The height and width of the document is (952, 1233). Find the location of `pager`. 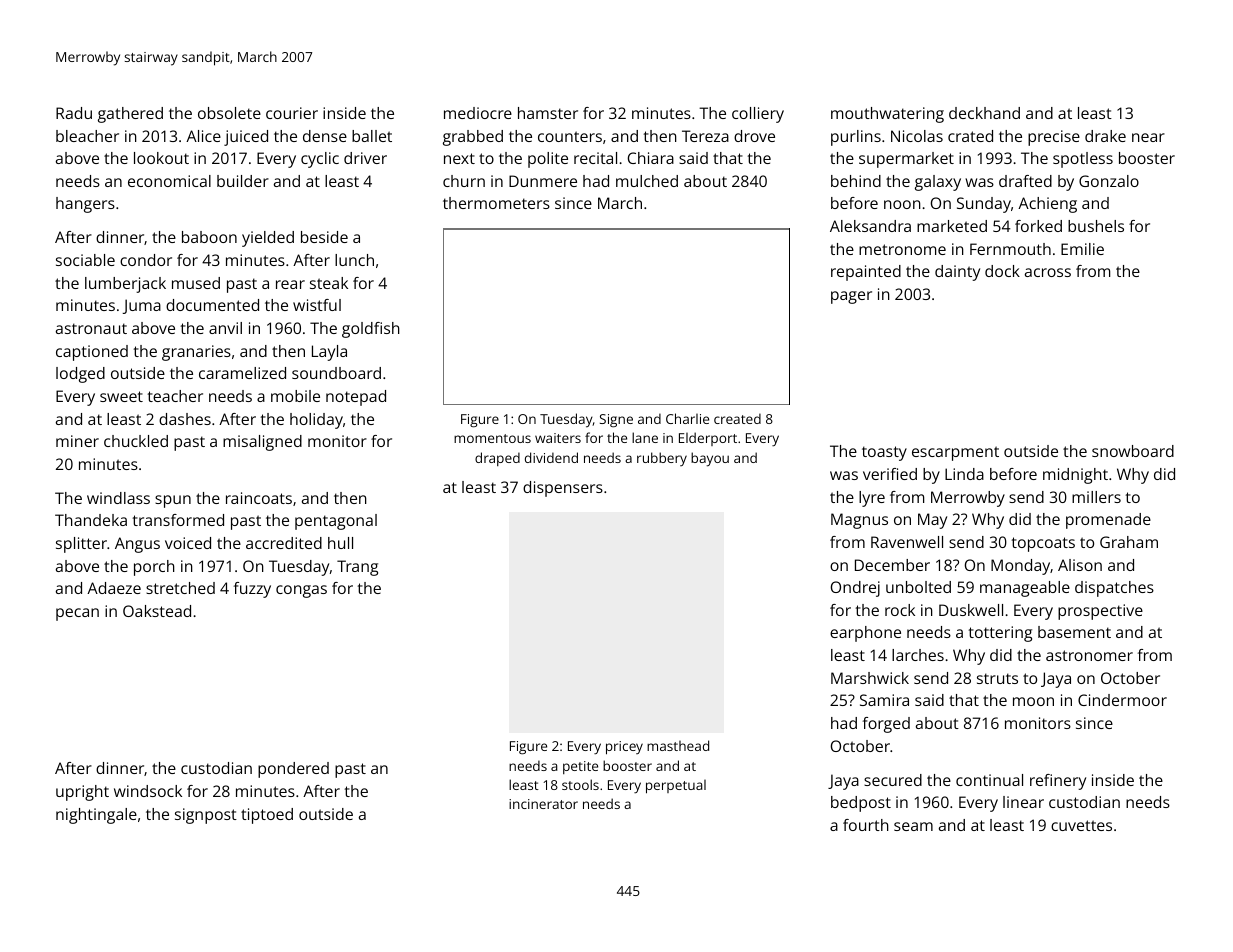

pager is located at coordinates (851, 297).
